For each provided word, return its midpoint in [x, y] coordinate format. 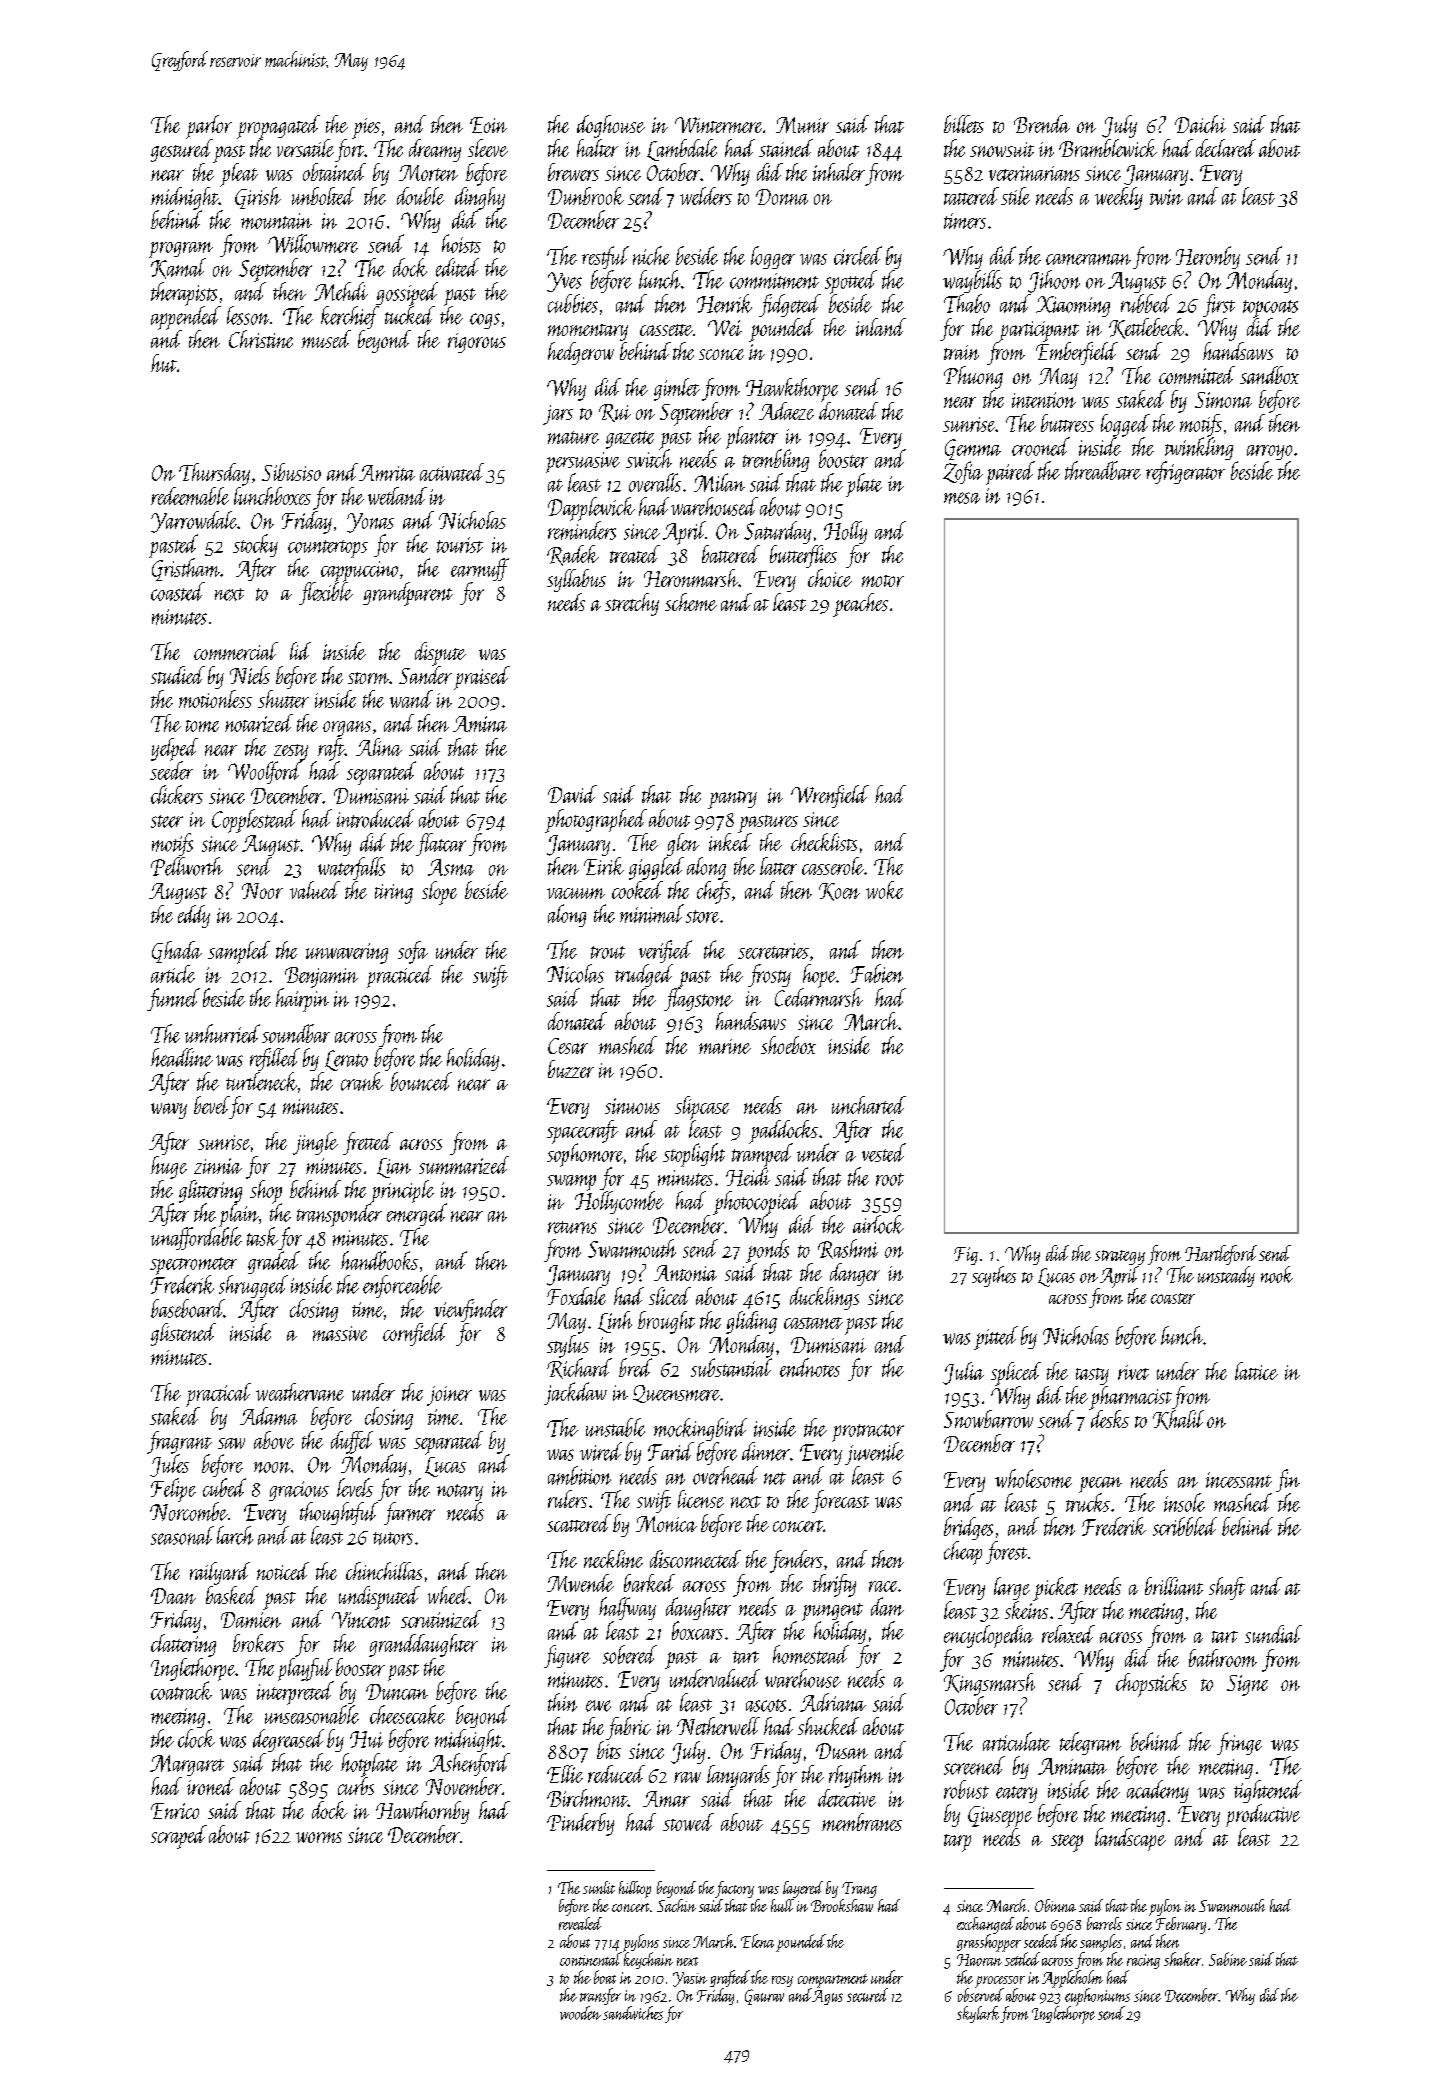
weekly [1119, 198]
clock [196, 1738]
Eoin [488, 125]
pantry [732, 800]
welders [706, 196]
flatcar [441, 844]
